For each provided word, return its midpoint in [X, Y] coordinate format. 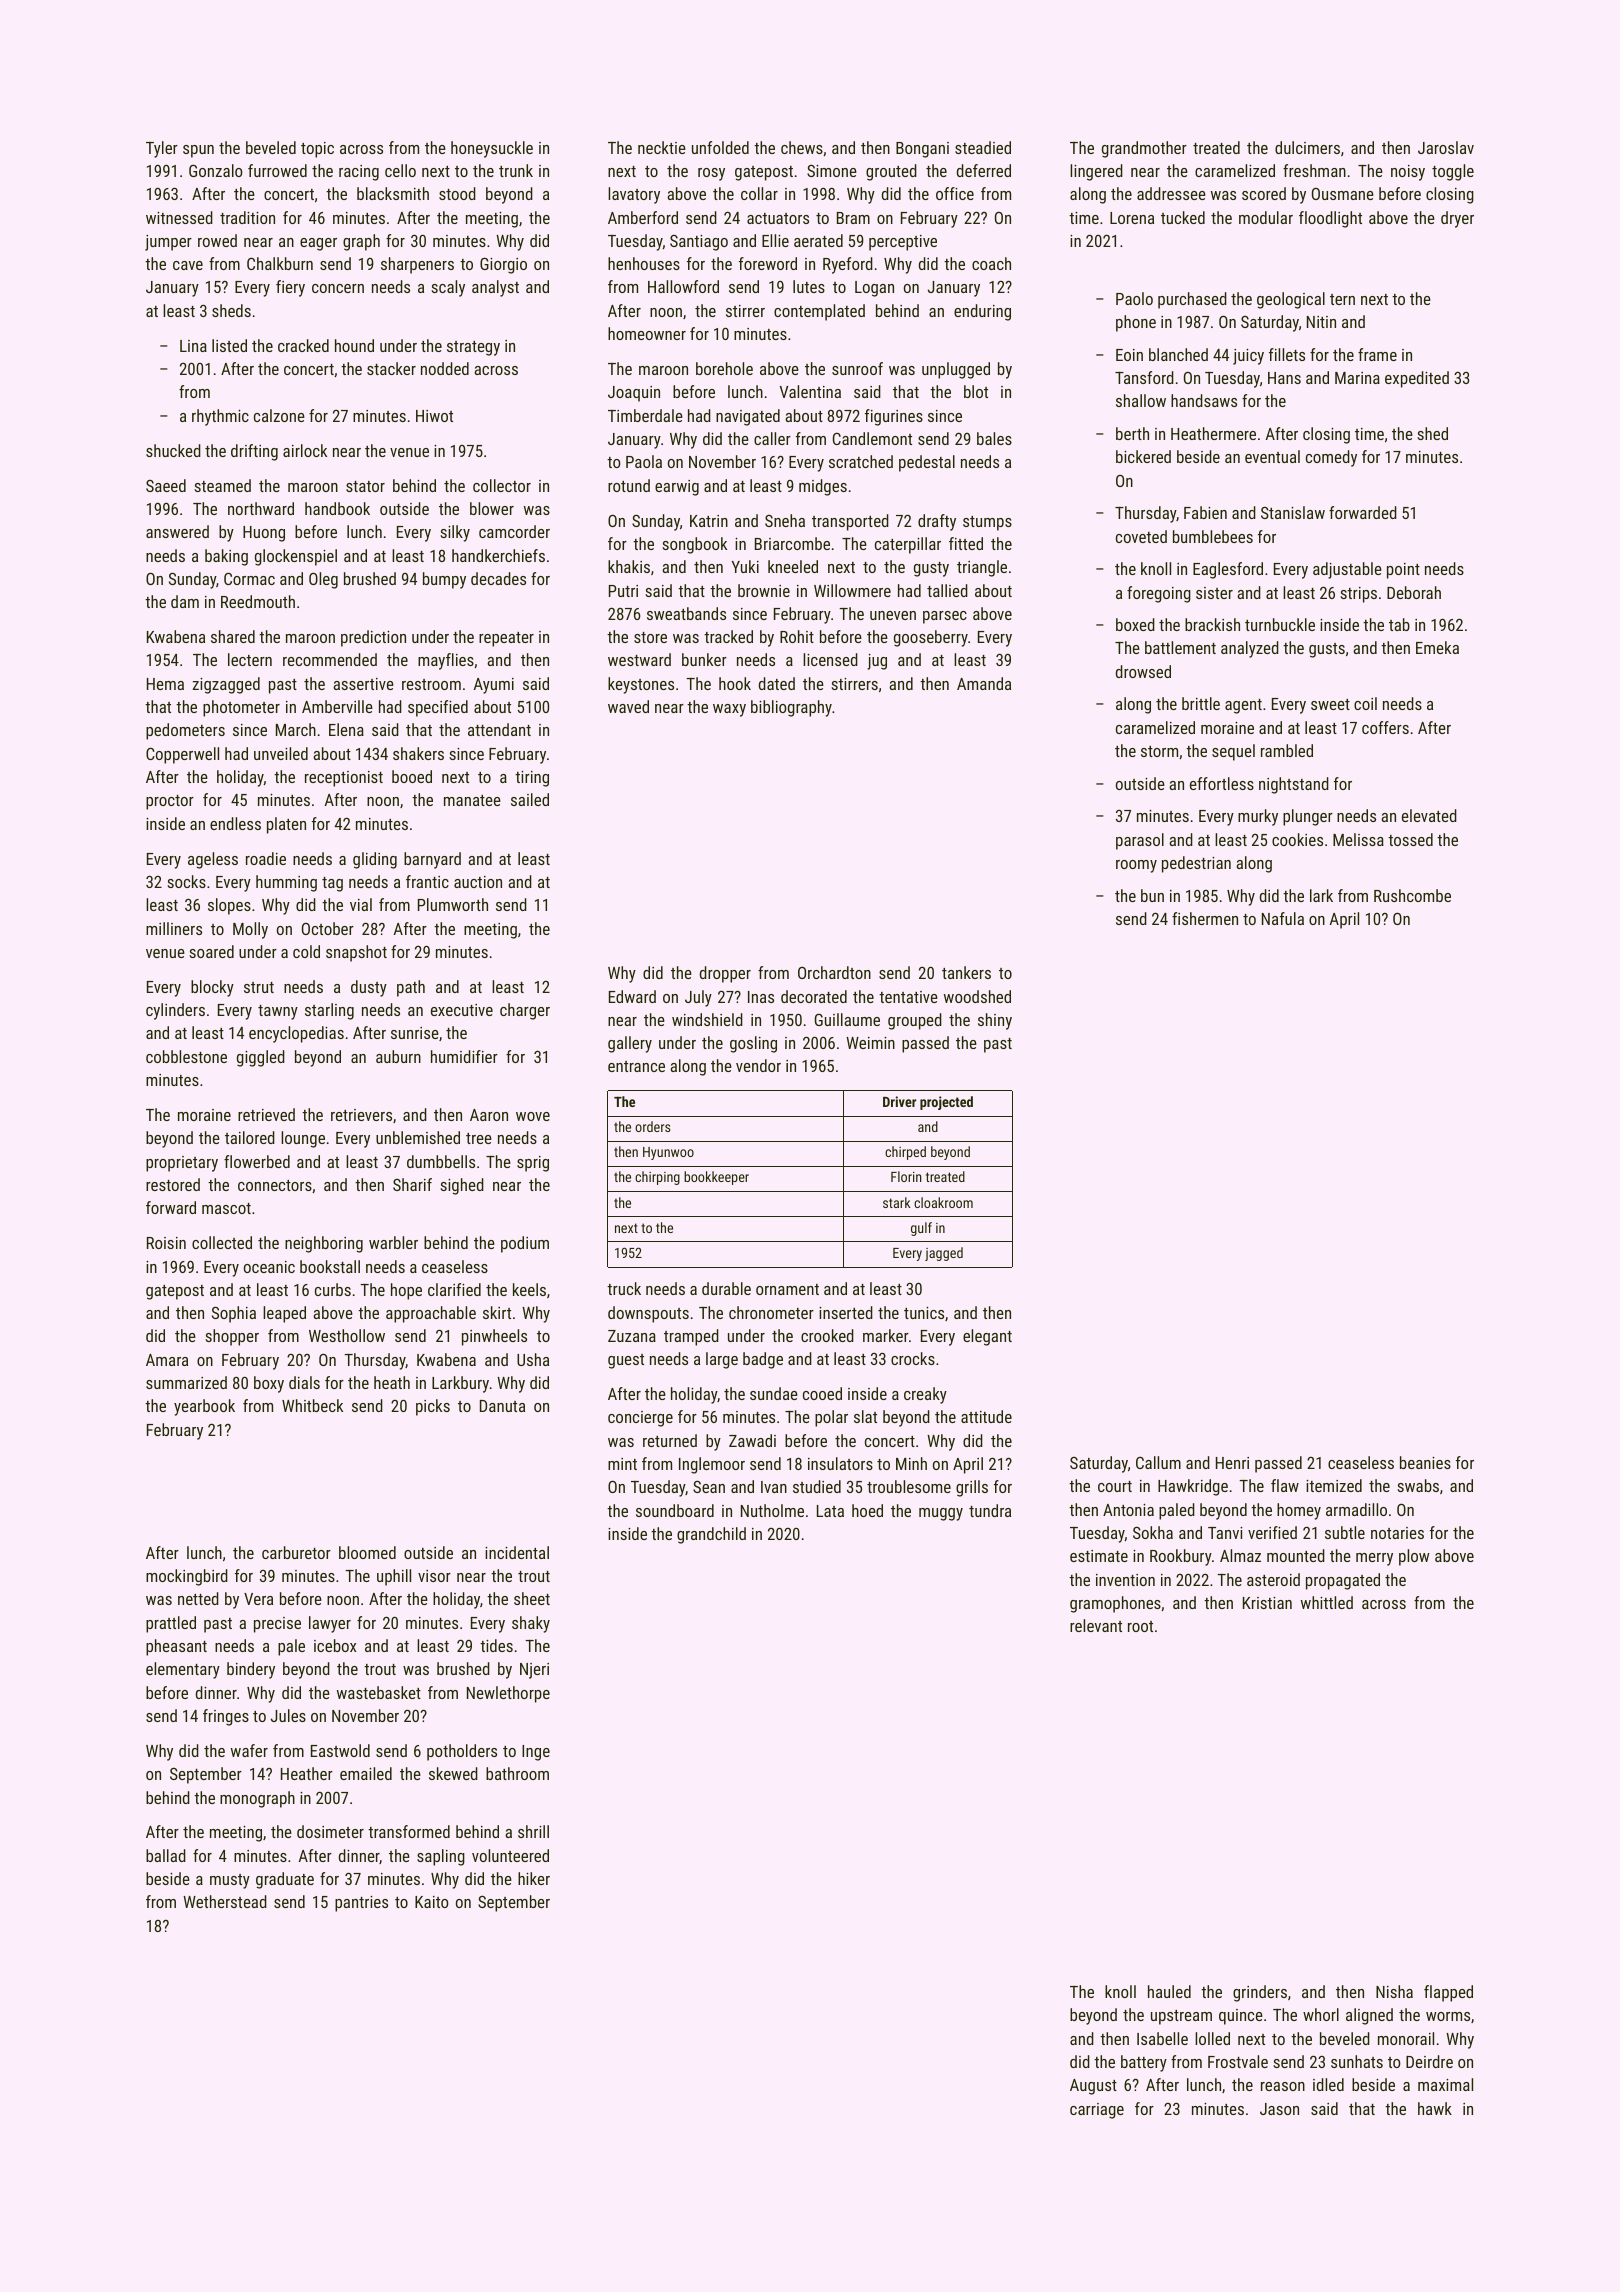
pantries [361, 1904]
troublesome [909, 1486]
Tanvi [1225, 1533]
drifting [254, 452]
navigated [748, 417]
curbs [333, 1289]
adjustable [1347, 570]
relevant [1096, 1625]
